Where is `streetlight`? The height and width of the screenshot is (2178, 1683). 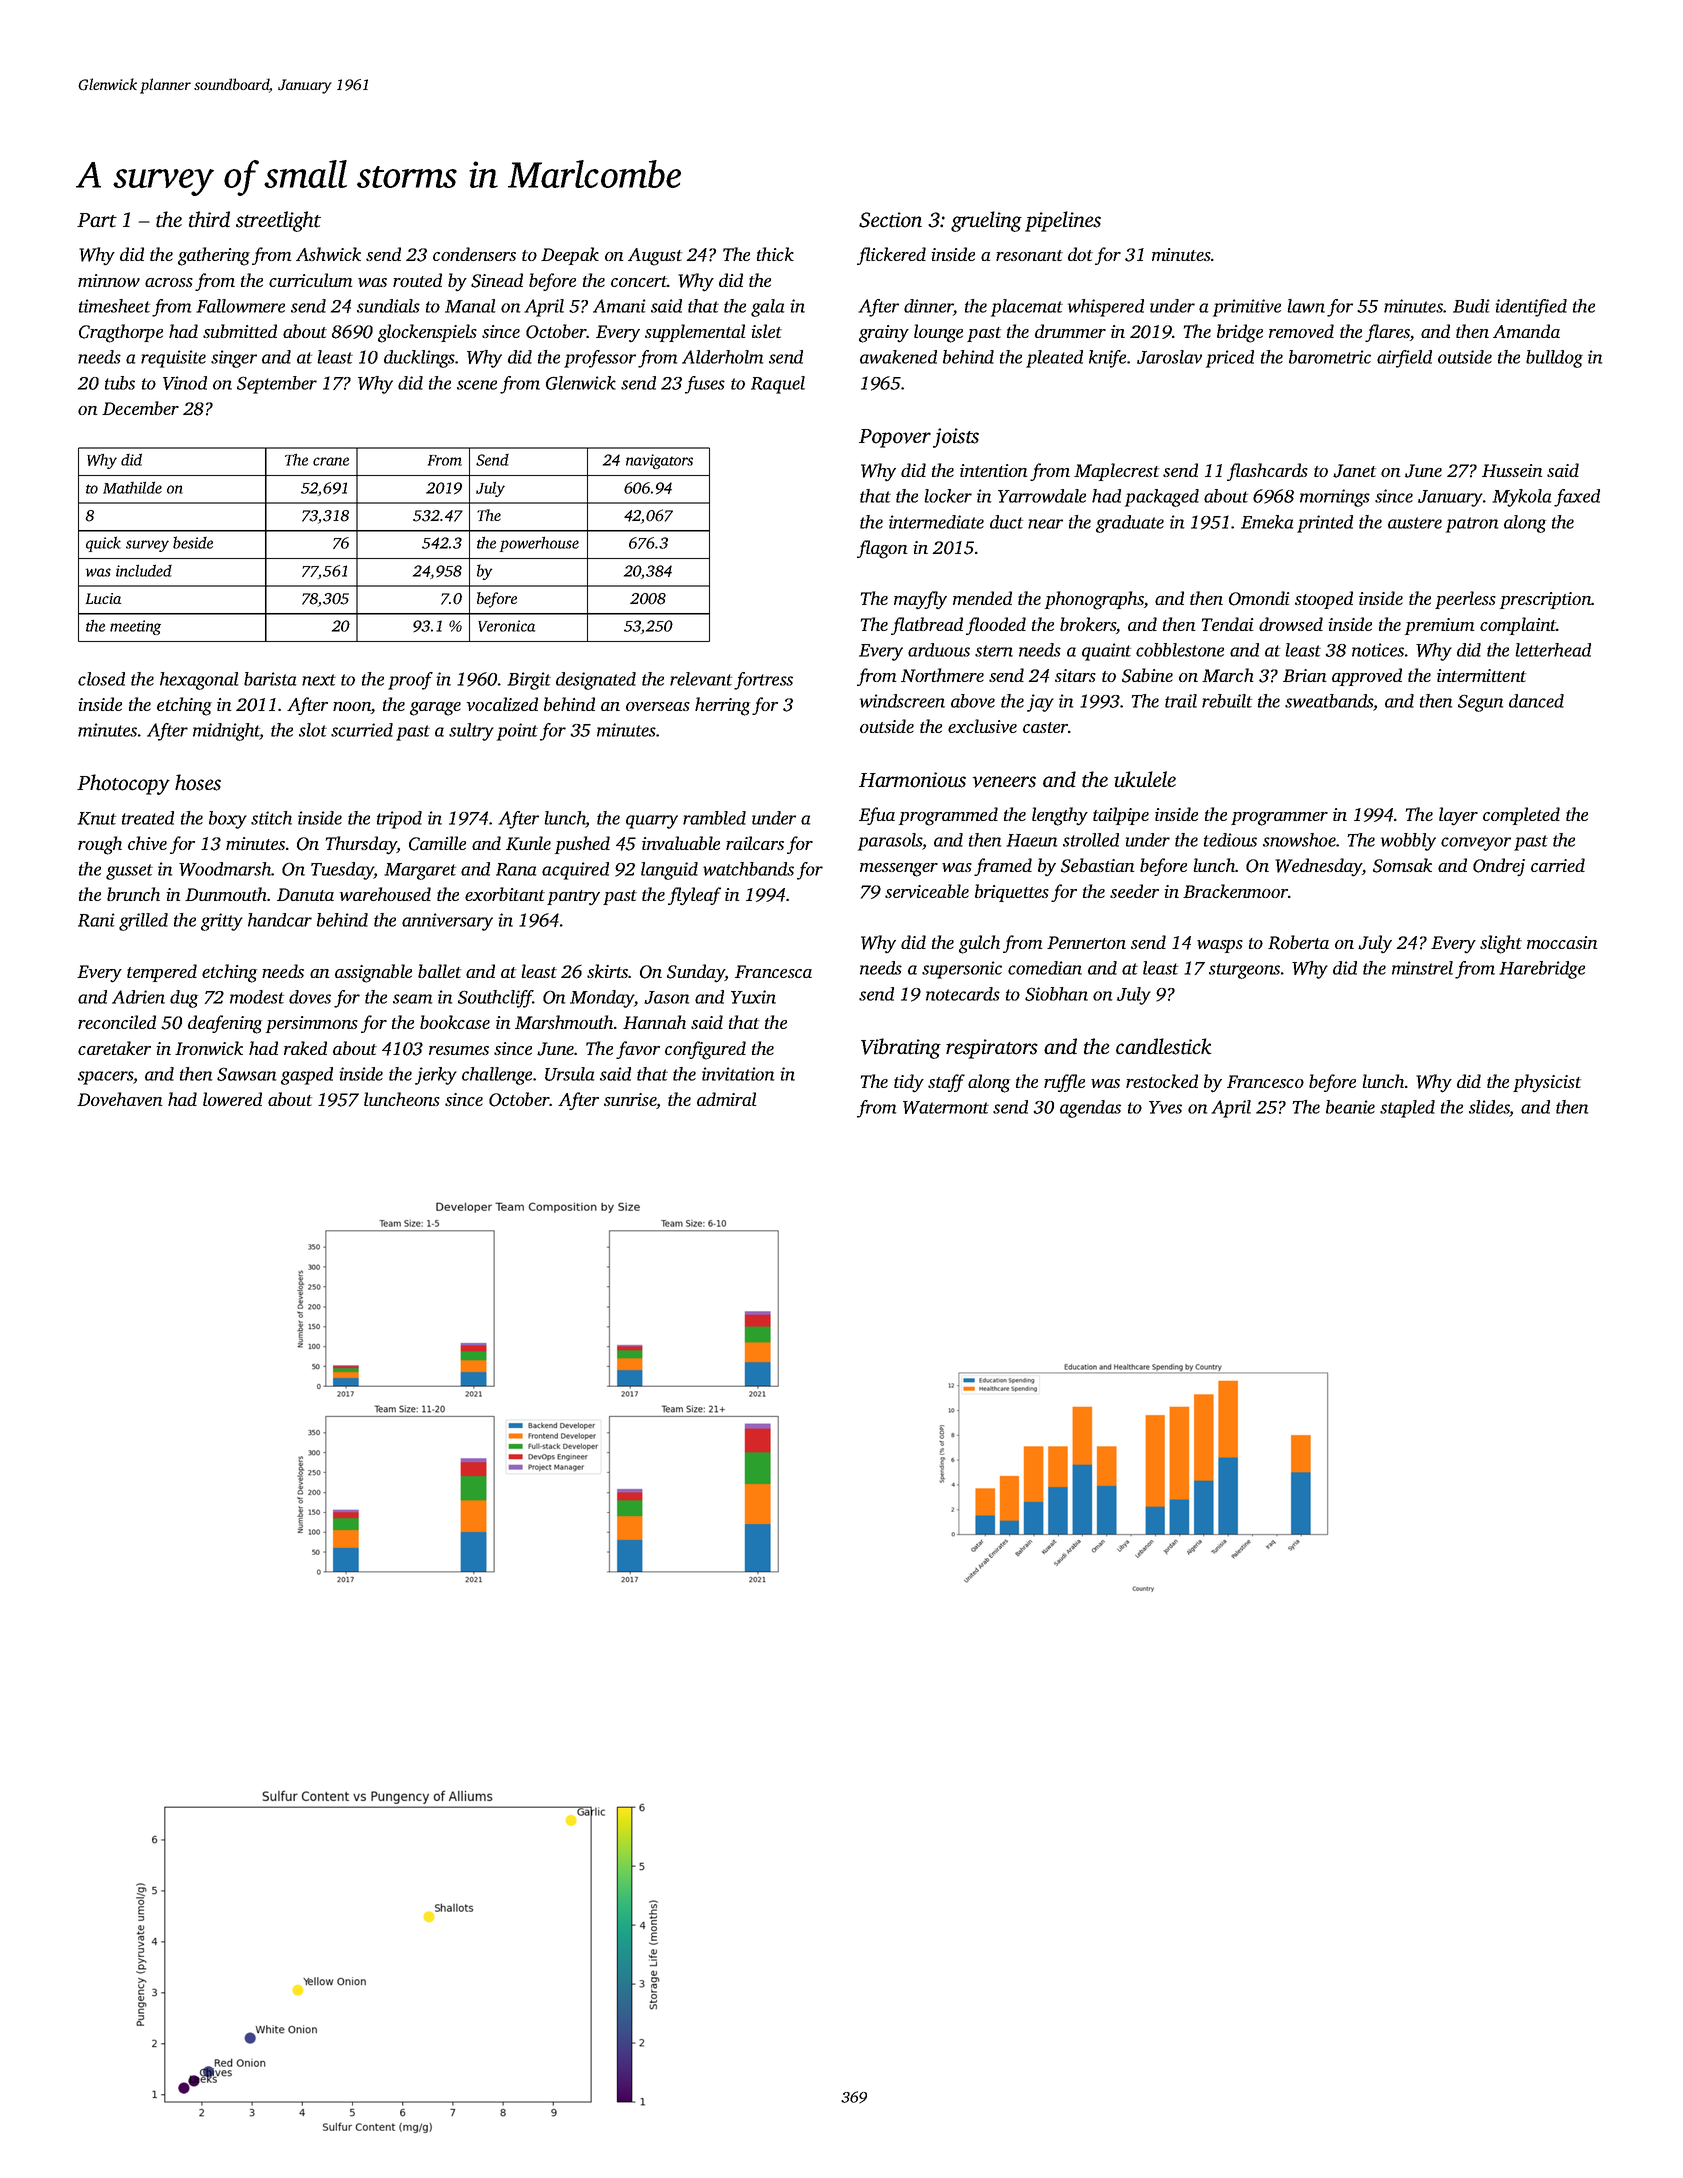 streetlight is located at coordinates (278, 221).
